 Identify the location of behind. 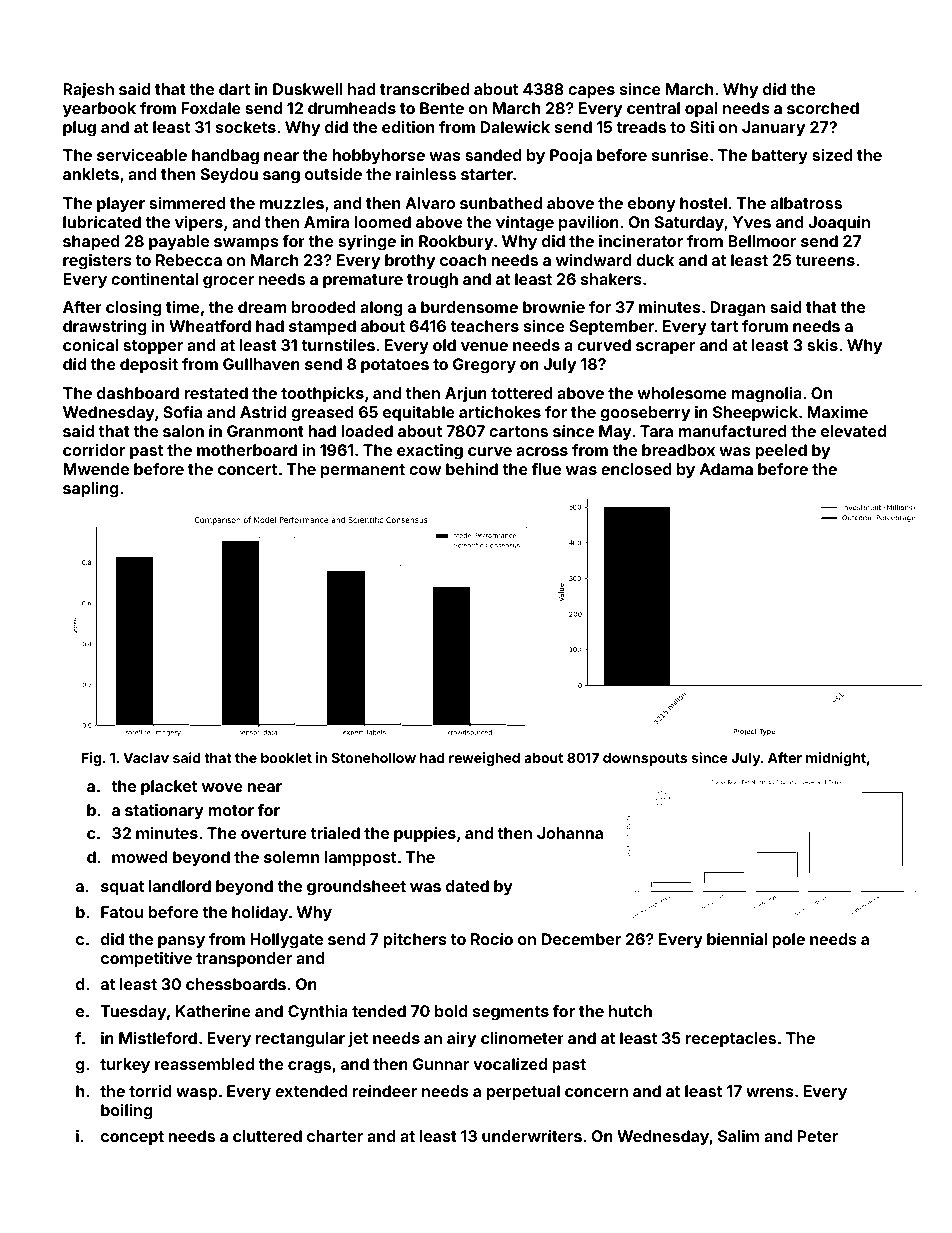
(472, 469).
